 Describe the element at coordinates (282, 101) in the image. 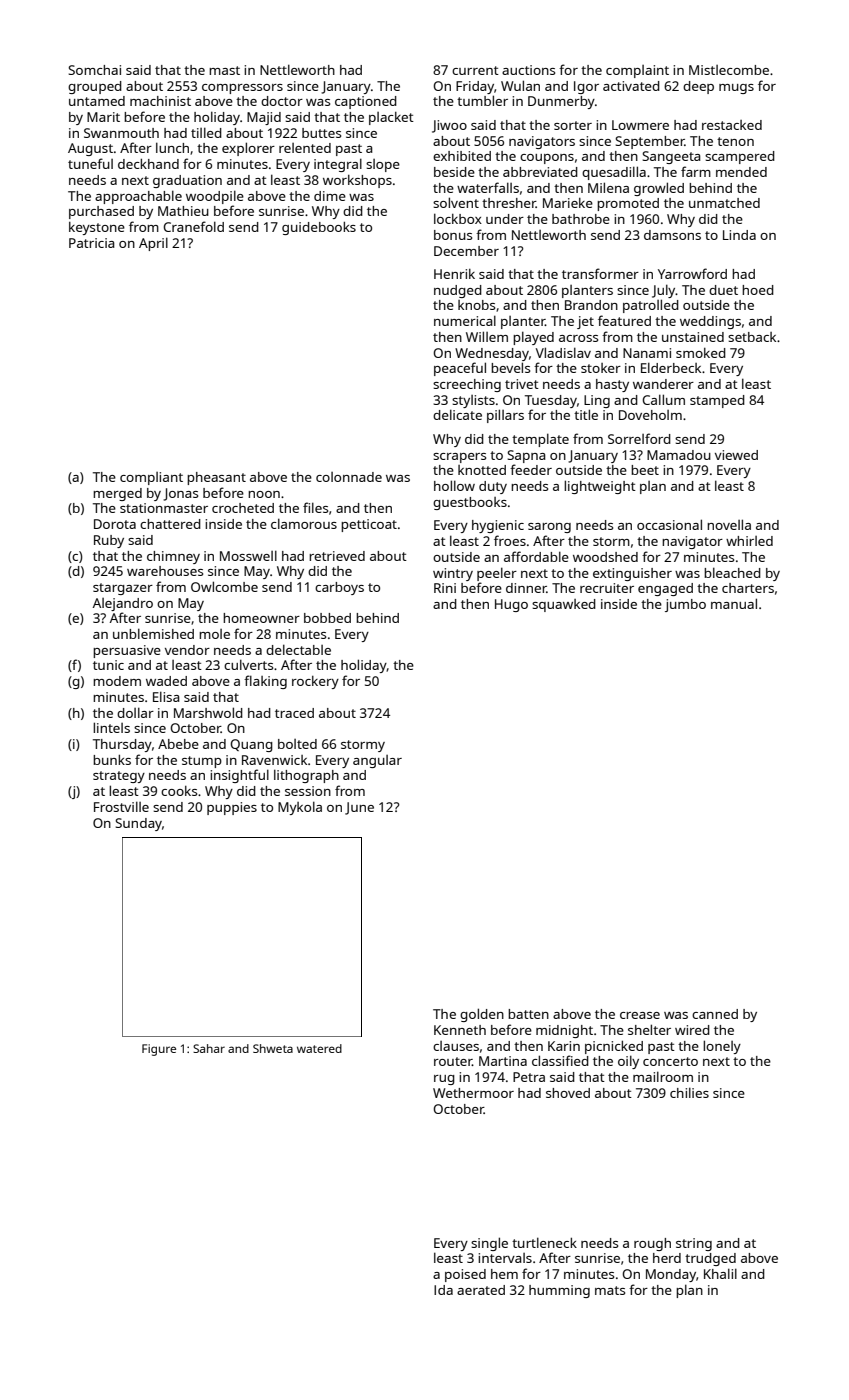

I see `doctor` at that location.
